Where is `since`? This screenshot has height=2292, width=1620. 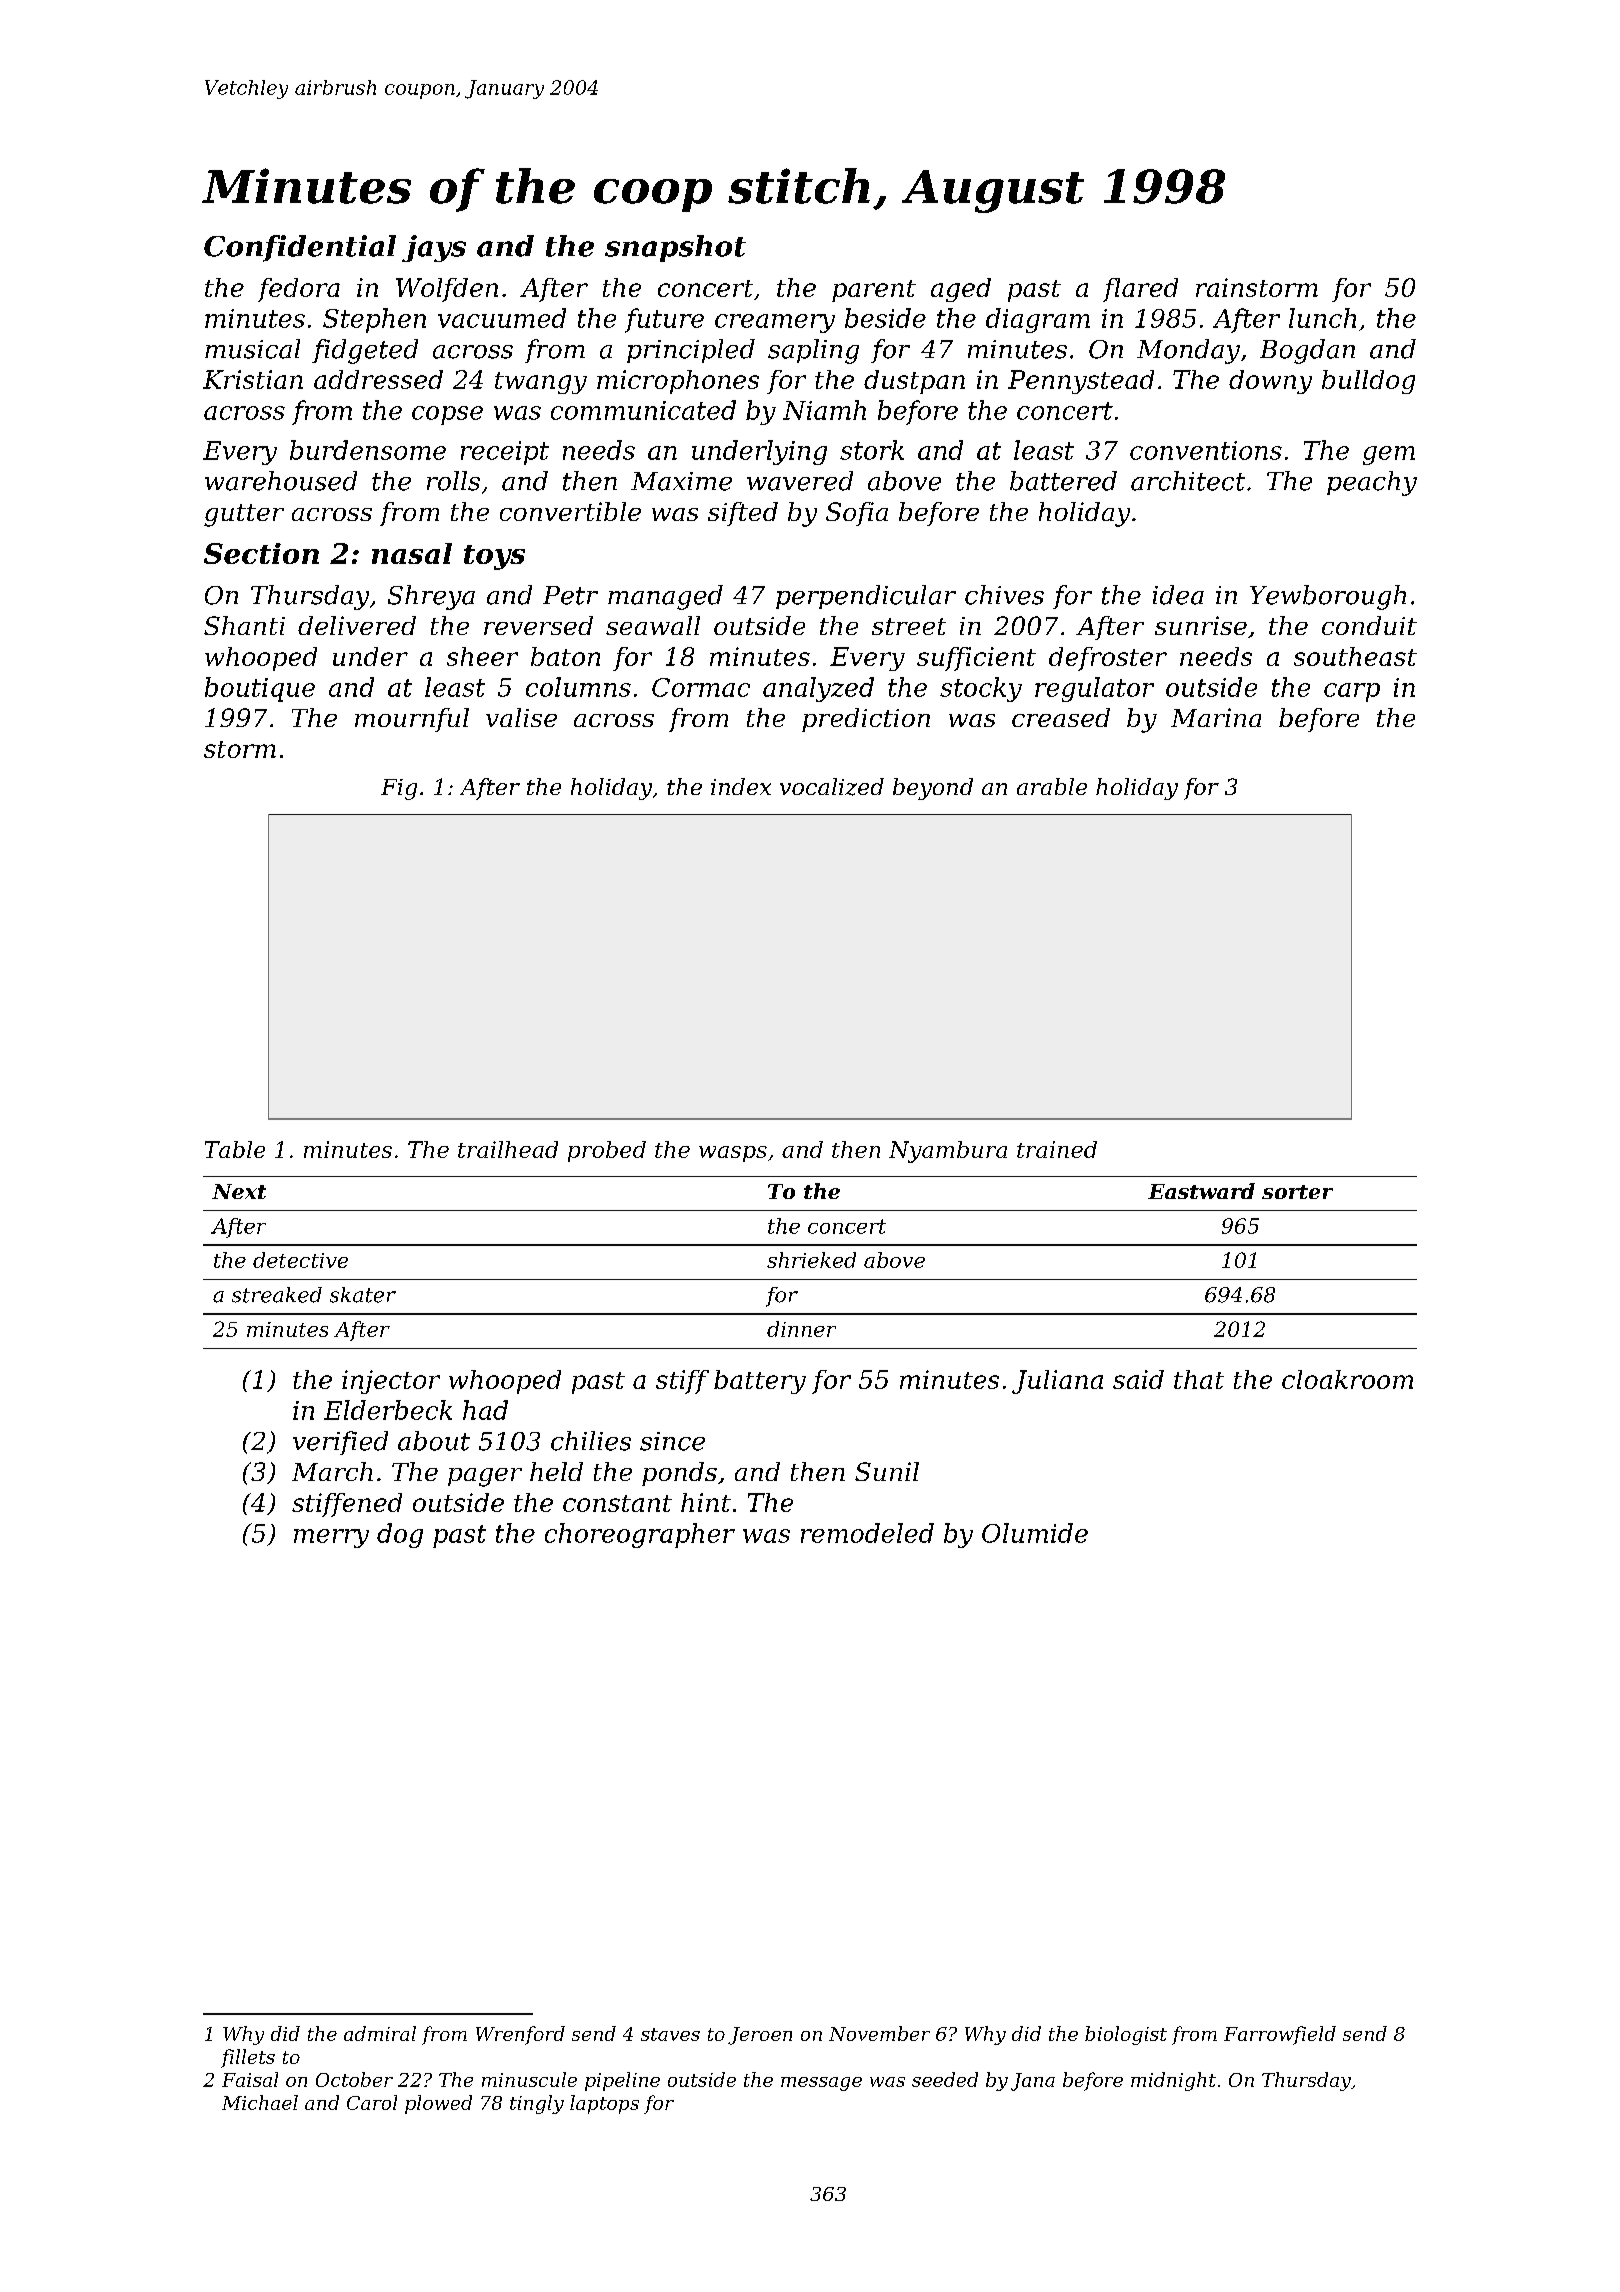 since is located at coordinates (672, 1441).
